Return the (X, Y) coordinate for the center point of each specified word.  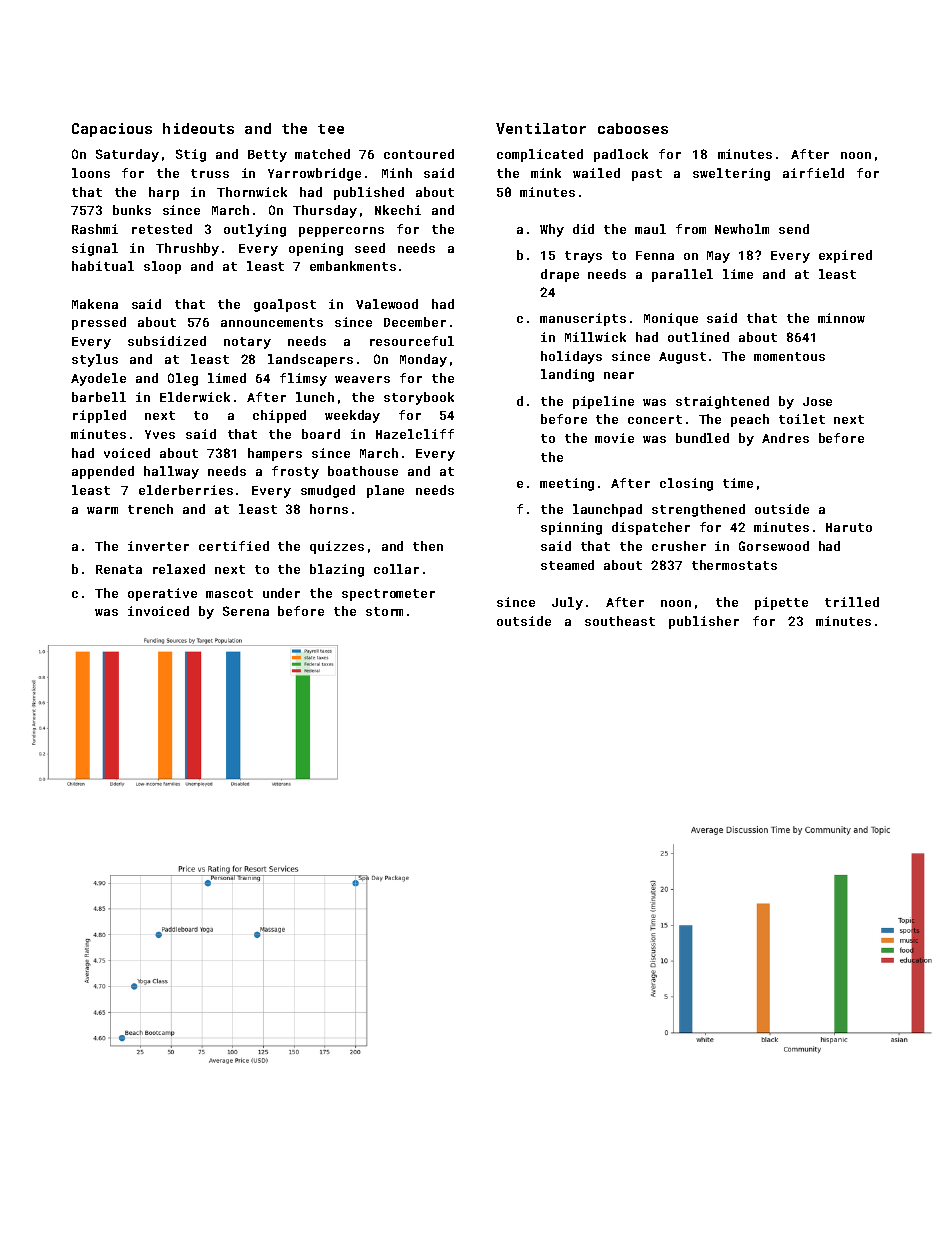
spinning (571, 528)
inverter (158, 546)
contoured (419, 154)
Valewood (387, 304)
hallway (171, 472)
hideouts (198, 128)
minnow (841, 318)
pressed (99, 323)
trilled (852, 602)
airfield (813, 173)
